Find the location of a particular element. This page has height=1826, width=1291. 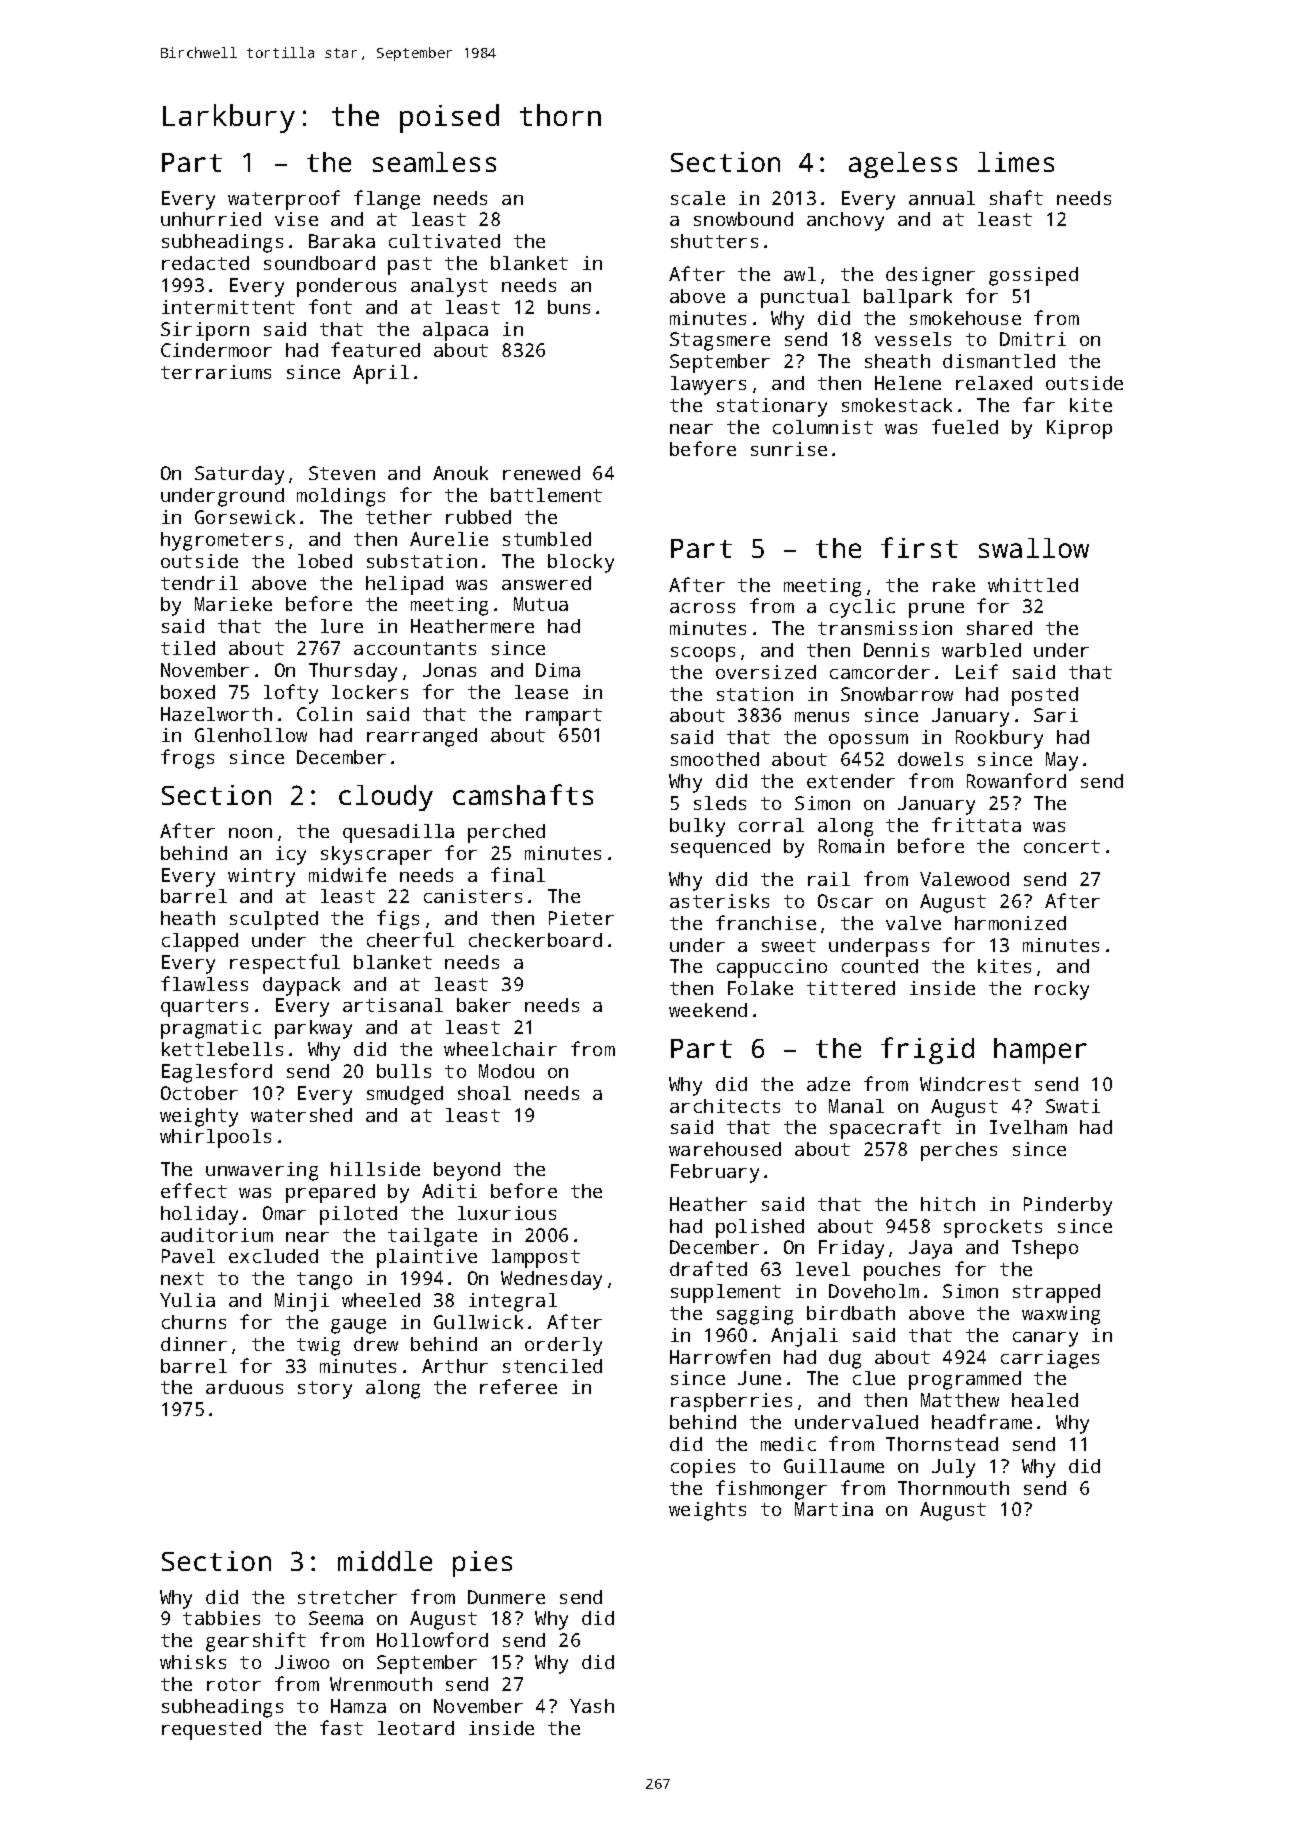

limes is located at coordinates (1016, 162).
